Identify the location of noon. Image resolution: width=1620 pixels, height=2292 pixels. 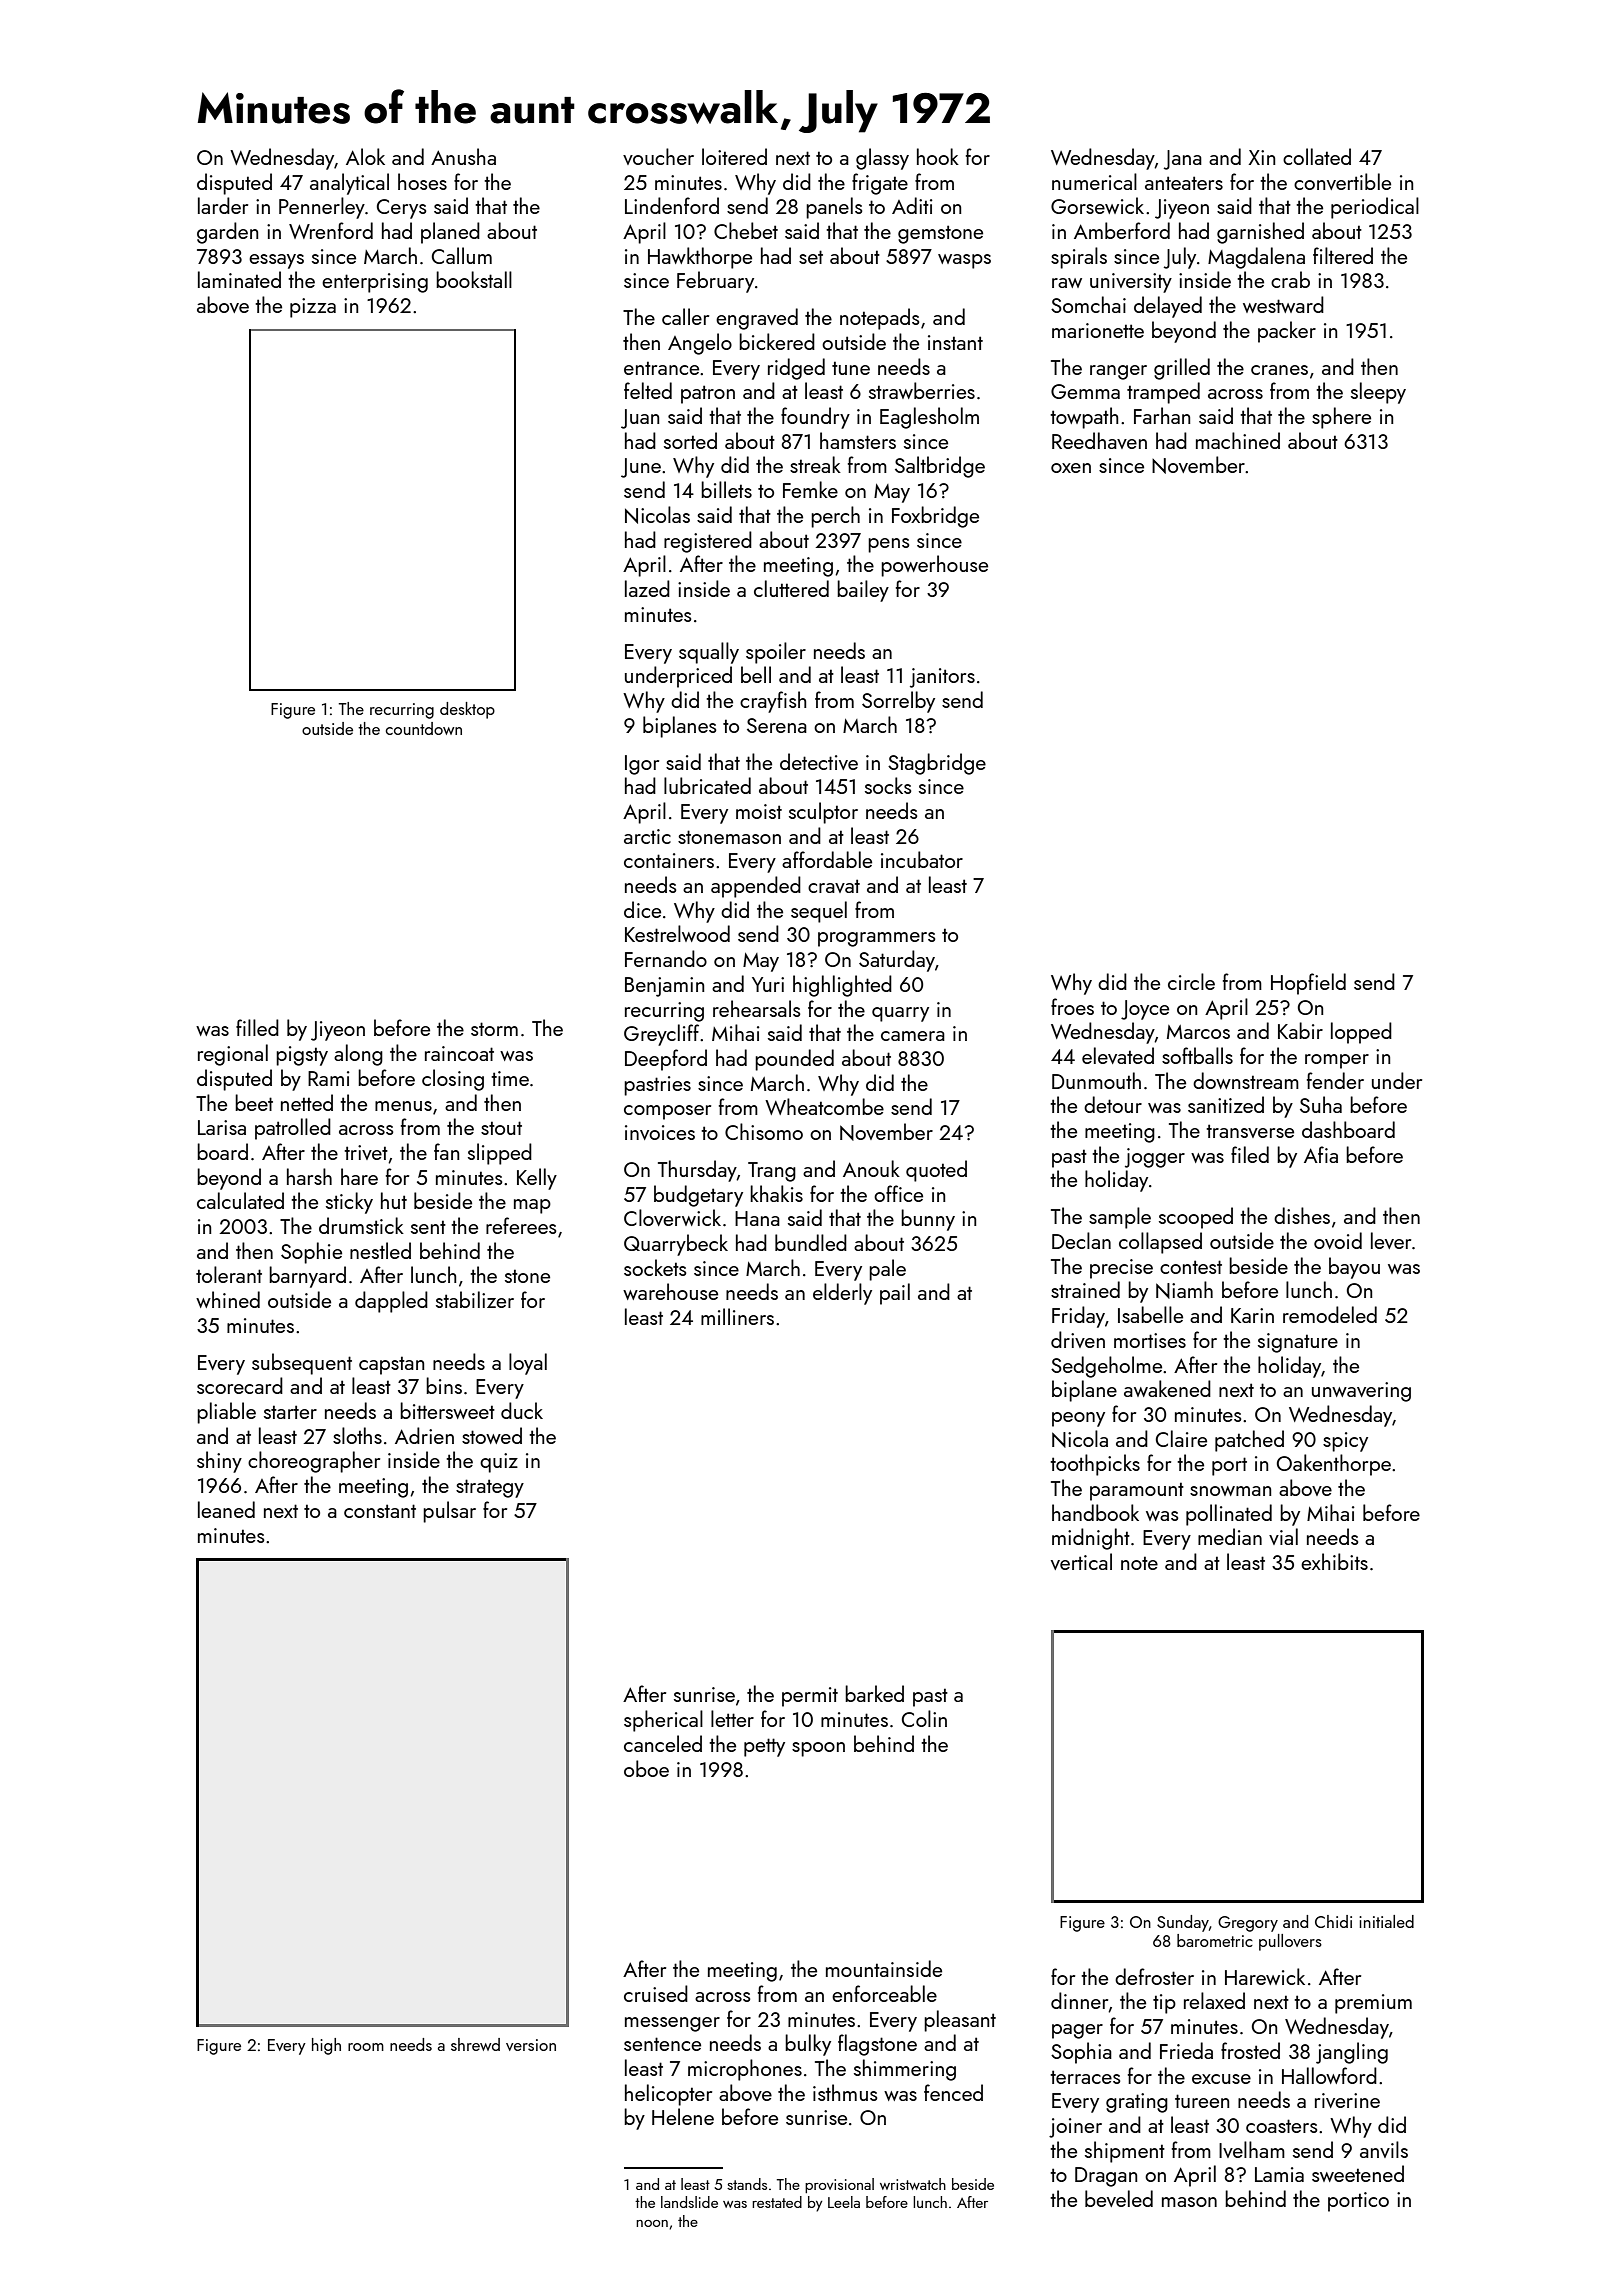
(652, 2223).
